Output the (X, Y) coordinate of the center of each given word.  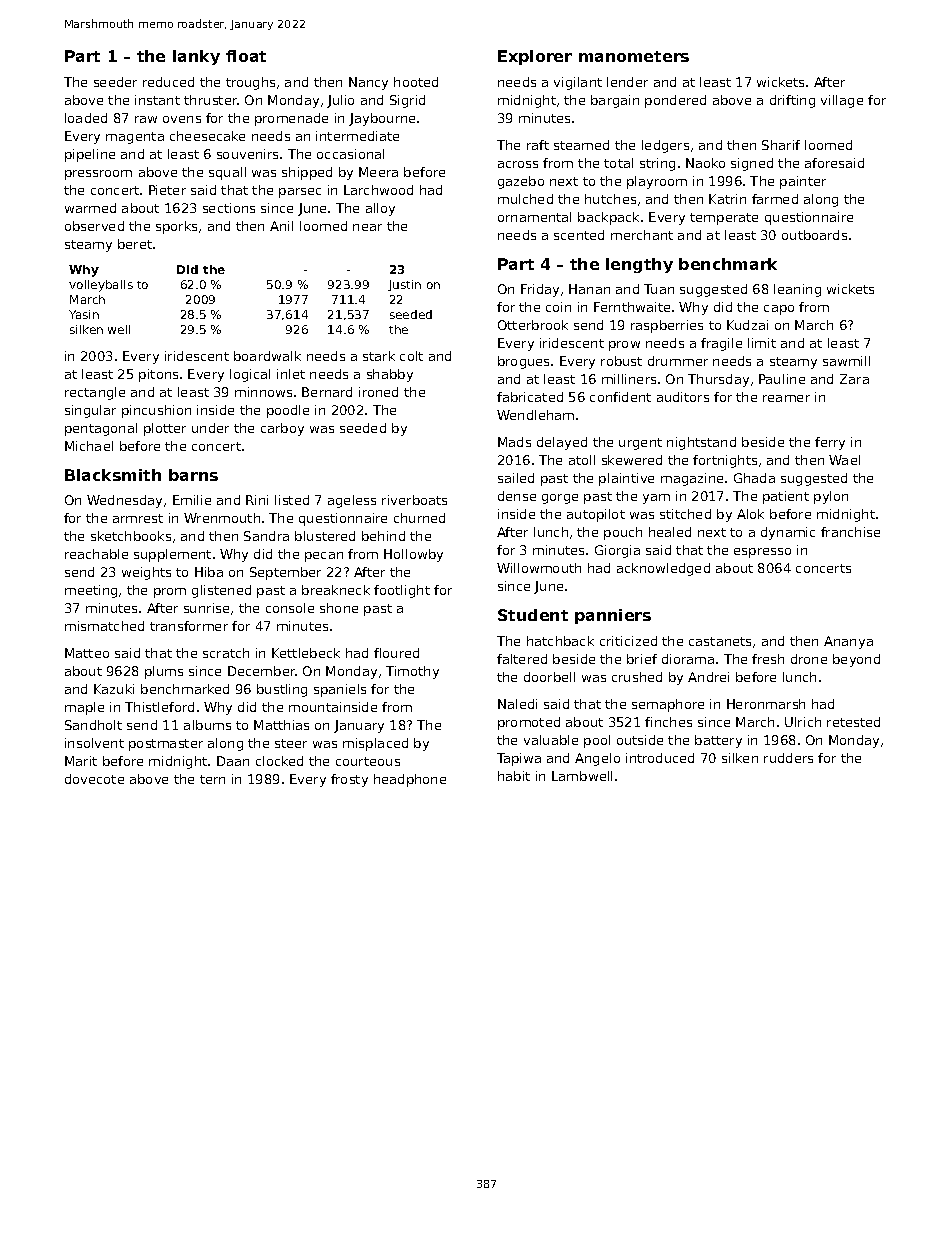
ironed (378, 392)
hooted (416, 82)
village (842, 101)
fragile (721, 344)
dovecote (94, 779)
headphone (410, 780)
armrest (138, 518)
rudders (788, 758)
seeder (115, 82)
